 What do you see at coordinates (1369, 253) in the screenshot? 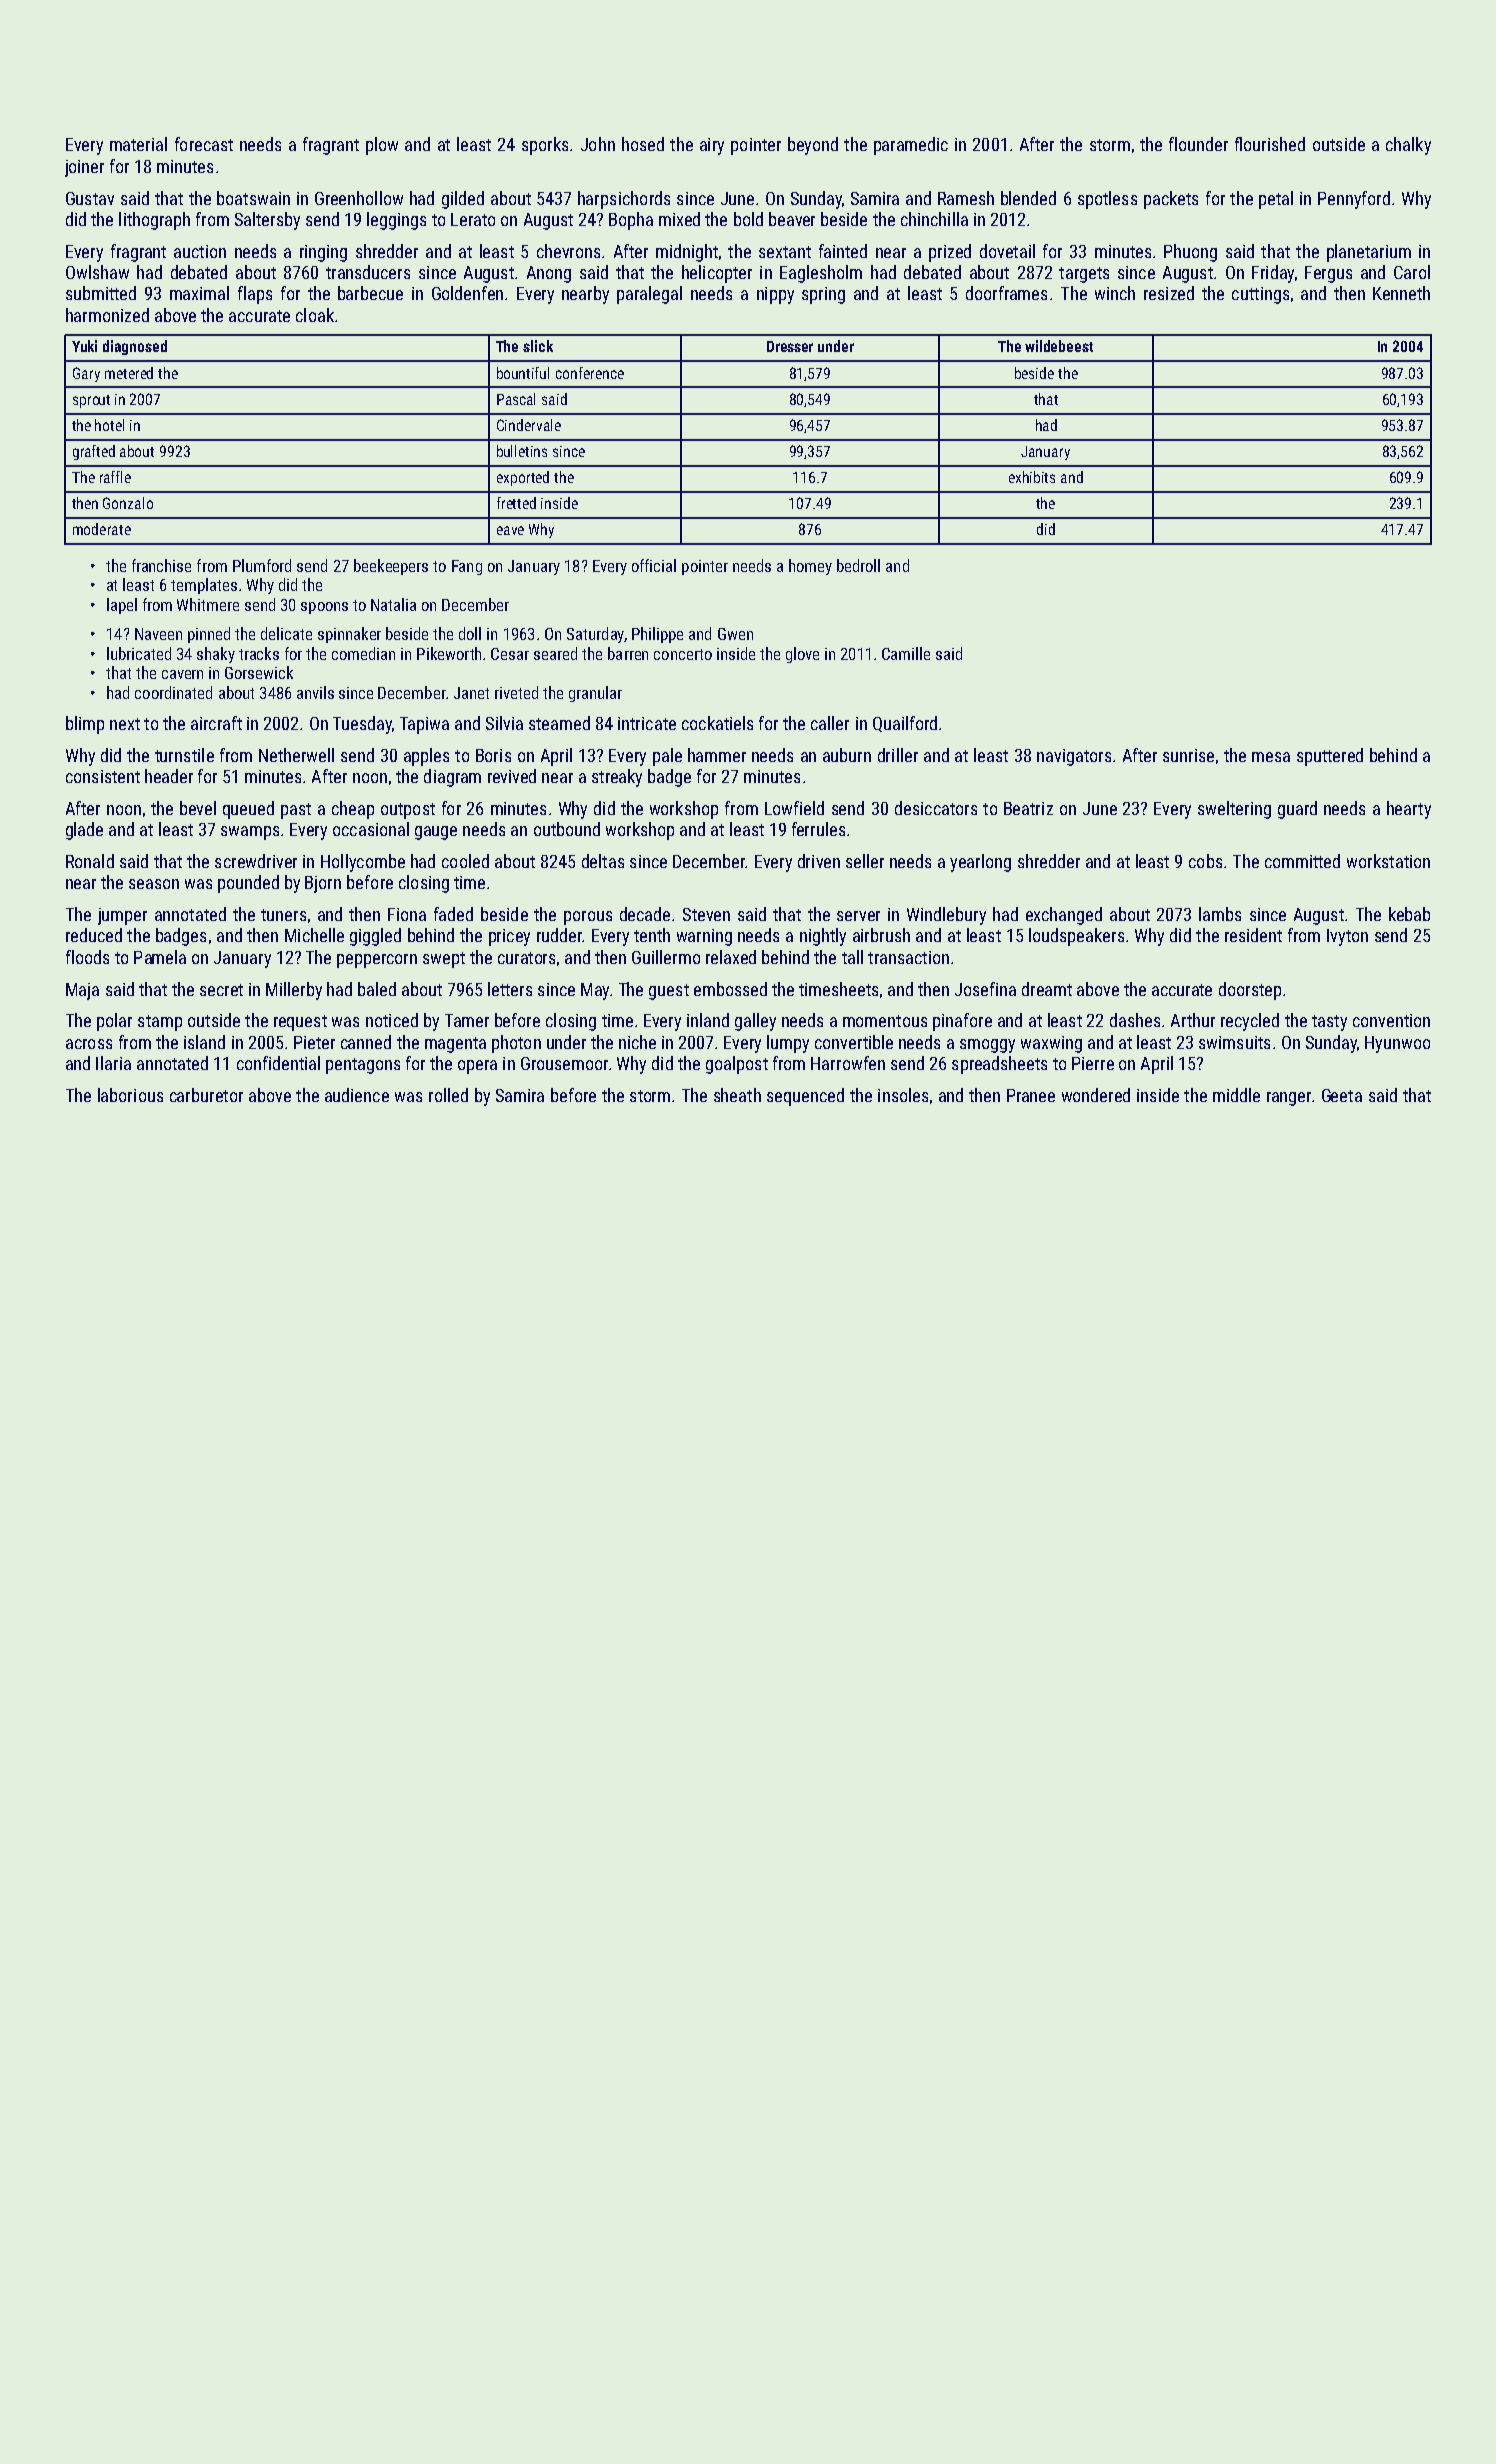
I see `planetarium` at bounding box center [1369, 253].
